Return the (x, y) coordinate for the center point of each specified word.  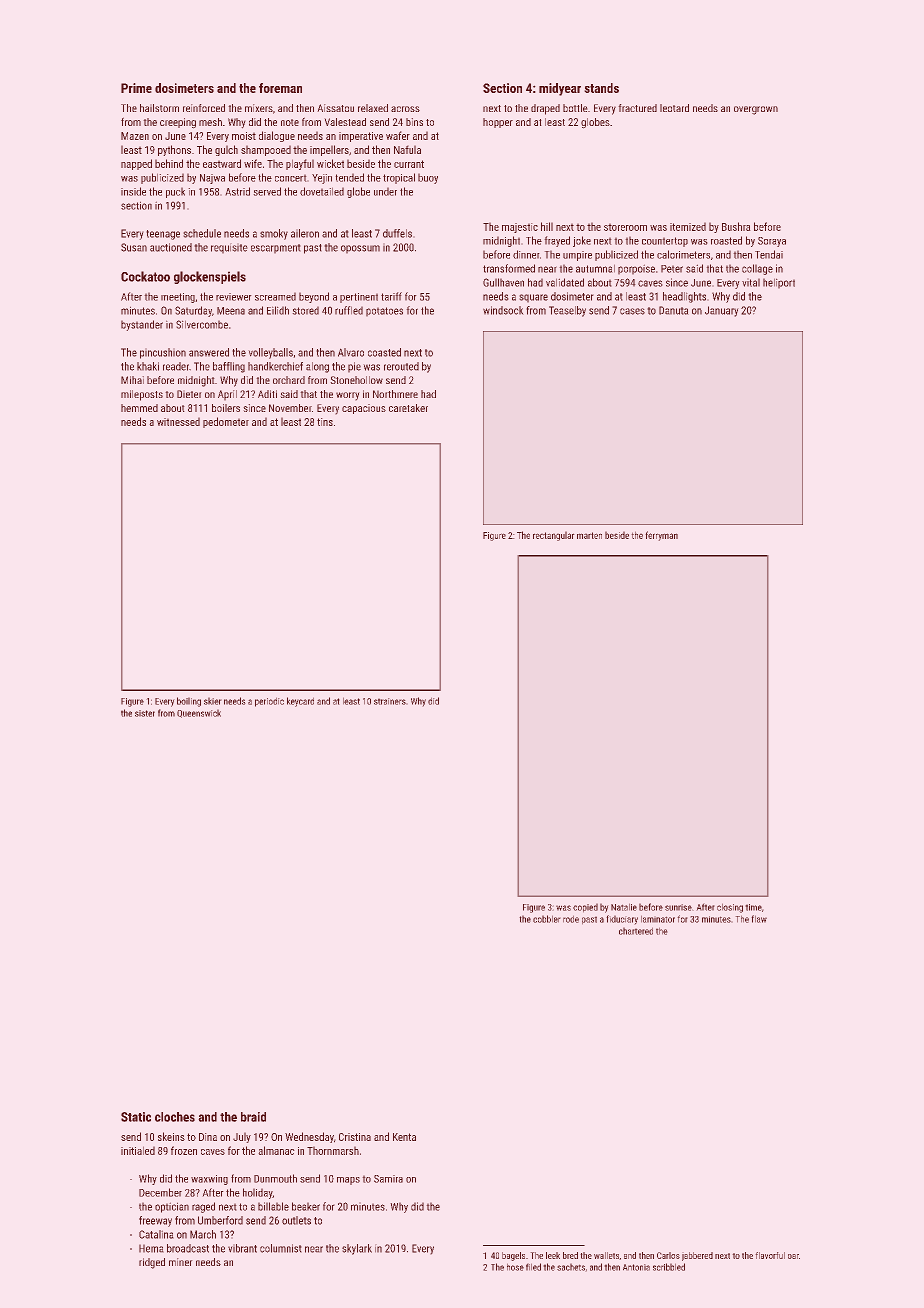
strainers (390, 701)
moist (244, 136)
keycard (300, 702)
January (722, 311)
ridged (152, 1263)
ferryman (661, 536)
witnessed (178, 421)
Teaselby (567, 311)
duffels (397, 233)
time (753, 907)
